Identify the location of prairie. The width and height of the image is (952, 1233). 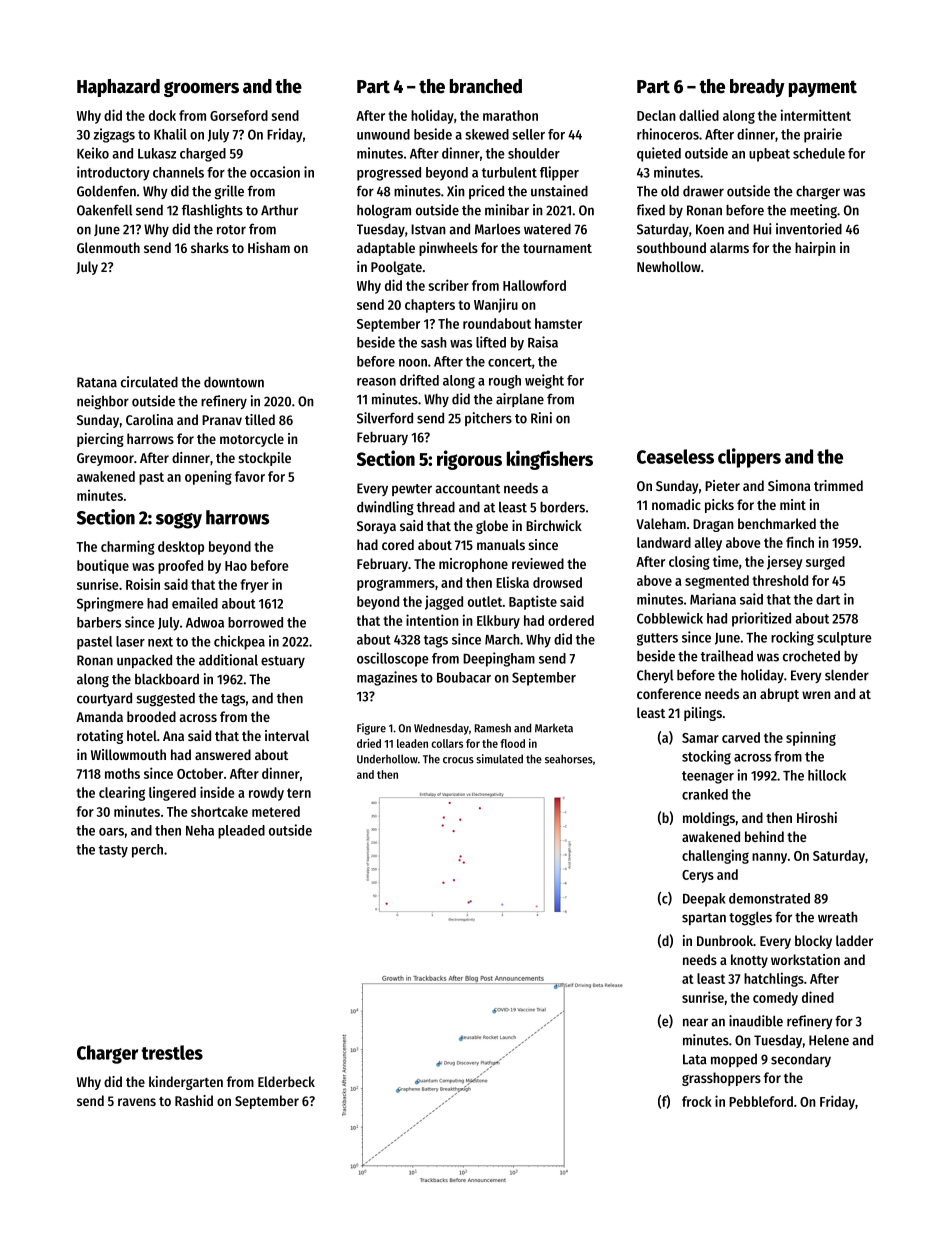
(823, 135).
